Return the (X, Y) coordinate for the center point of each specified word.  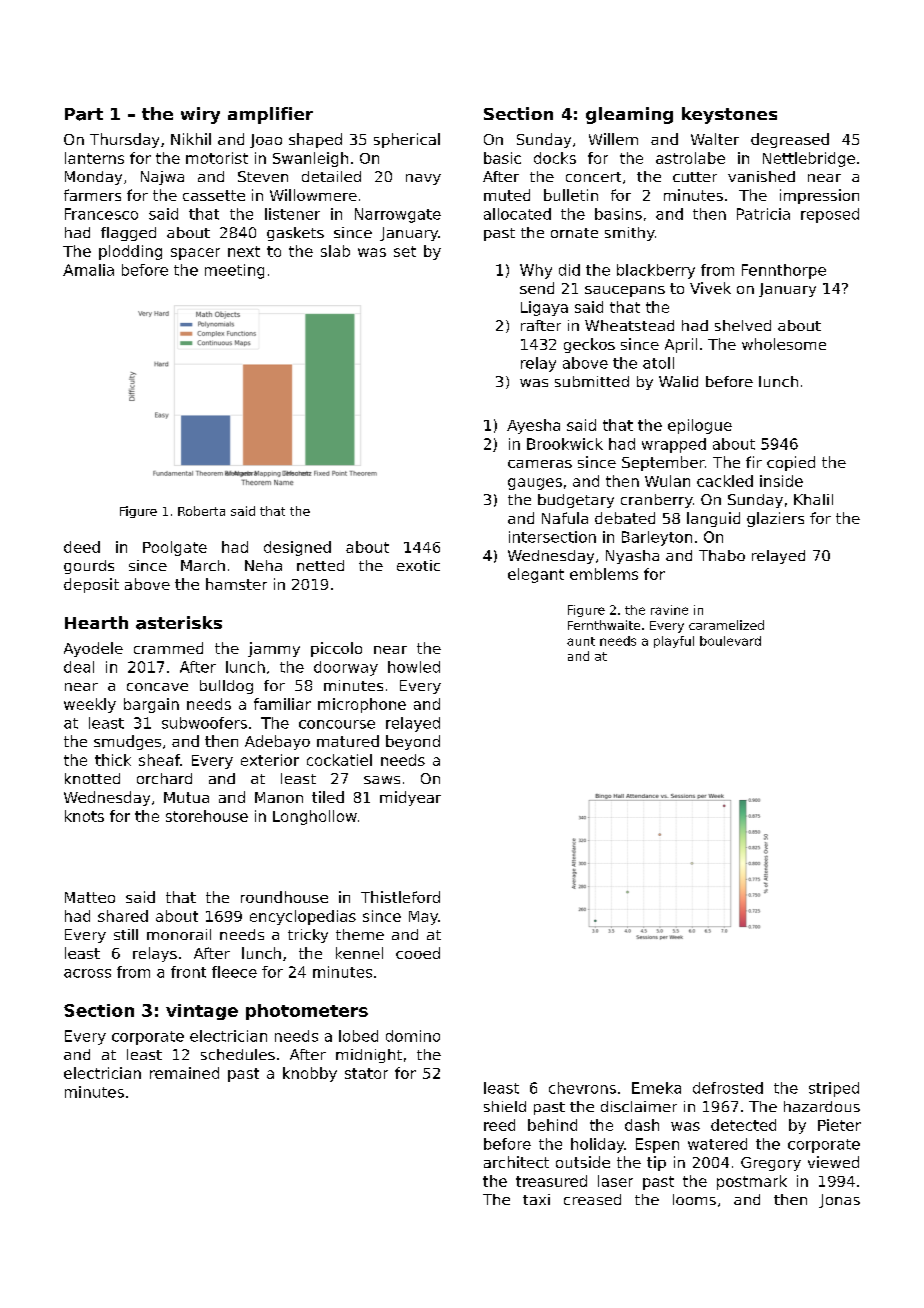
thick (113, 760)
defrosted (728, 1088)
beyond (413, 742)
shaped (315, 140)
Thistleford (400, 897)
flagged (128, 234)
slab (335, 251)
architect (516, 1162)
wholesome (784, 344)
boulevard (730, 641)
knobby (310, 1074)
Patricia (763, 214)
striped (834, 1089)
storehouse (207, 816)
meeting (234, 271)
